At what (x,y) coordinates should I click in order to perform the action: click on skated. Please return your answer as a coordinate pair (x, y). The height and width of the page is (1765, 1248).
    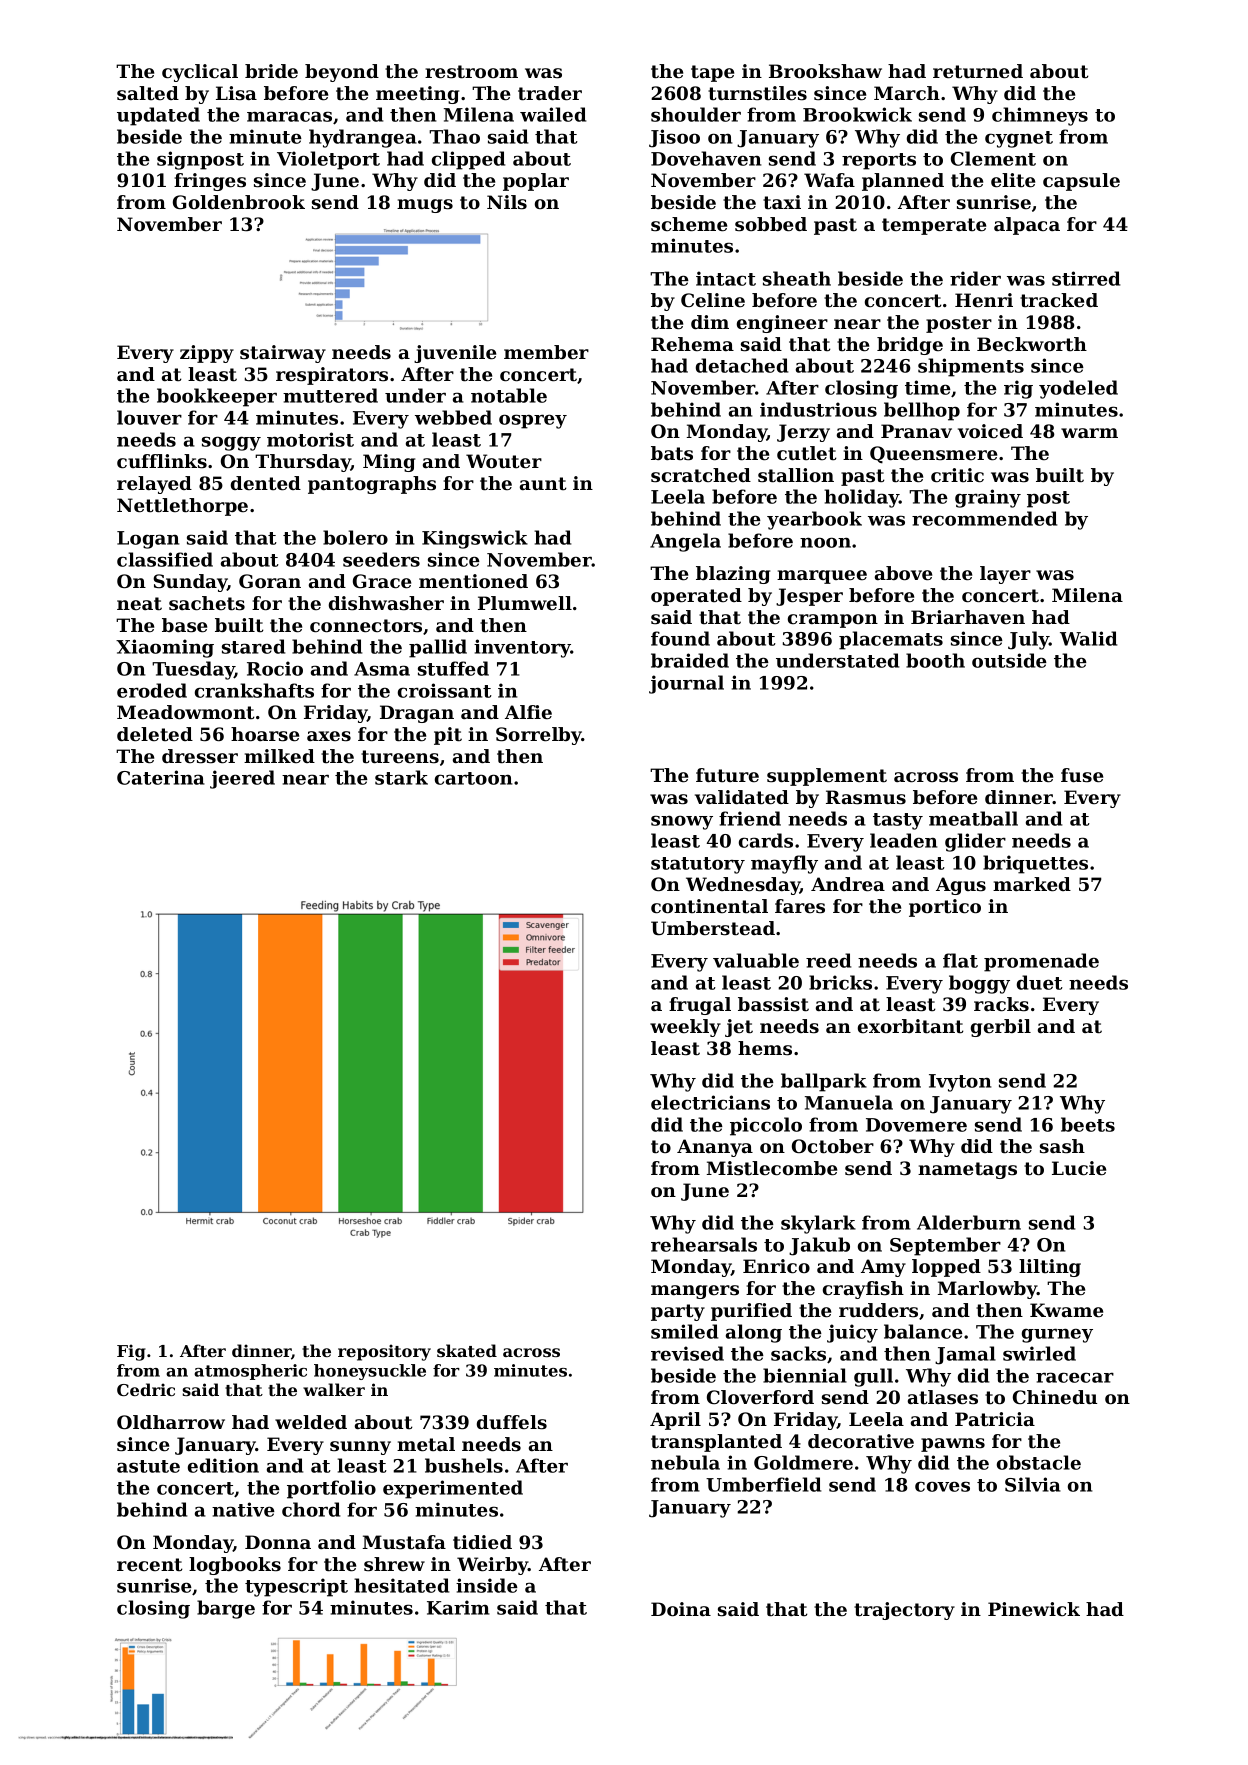
    Looking at the image, I should click on (467, 1350).
